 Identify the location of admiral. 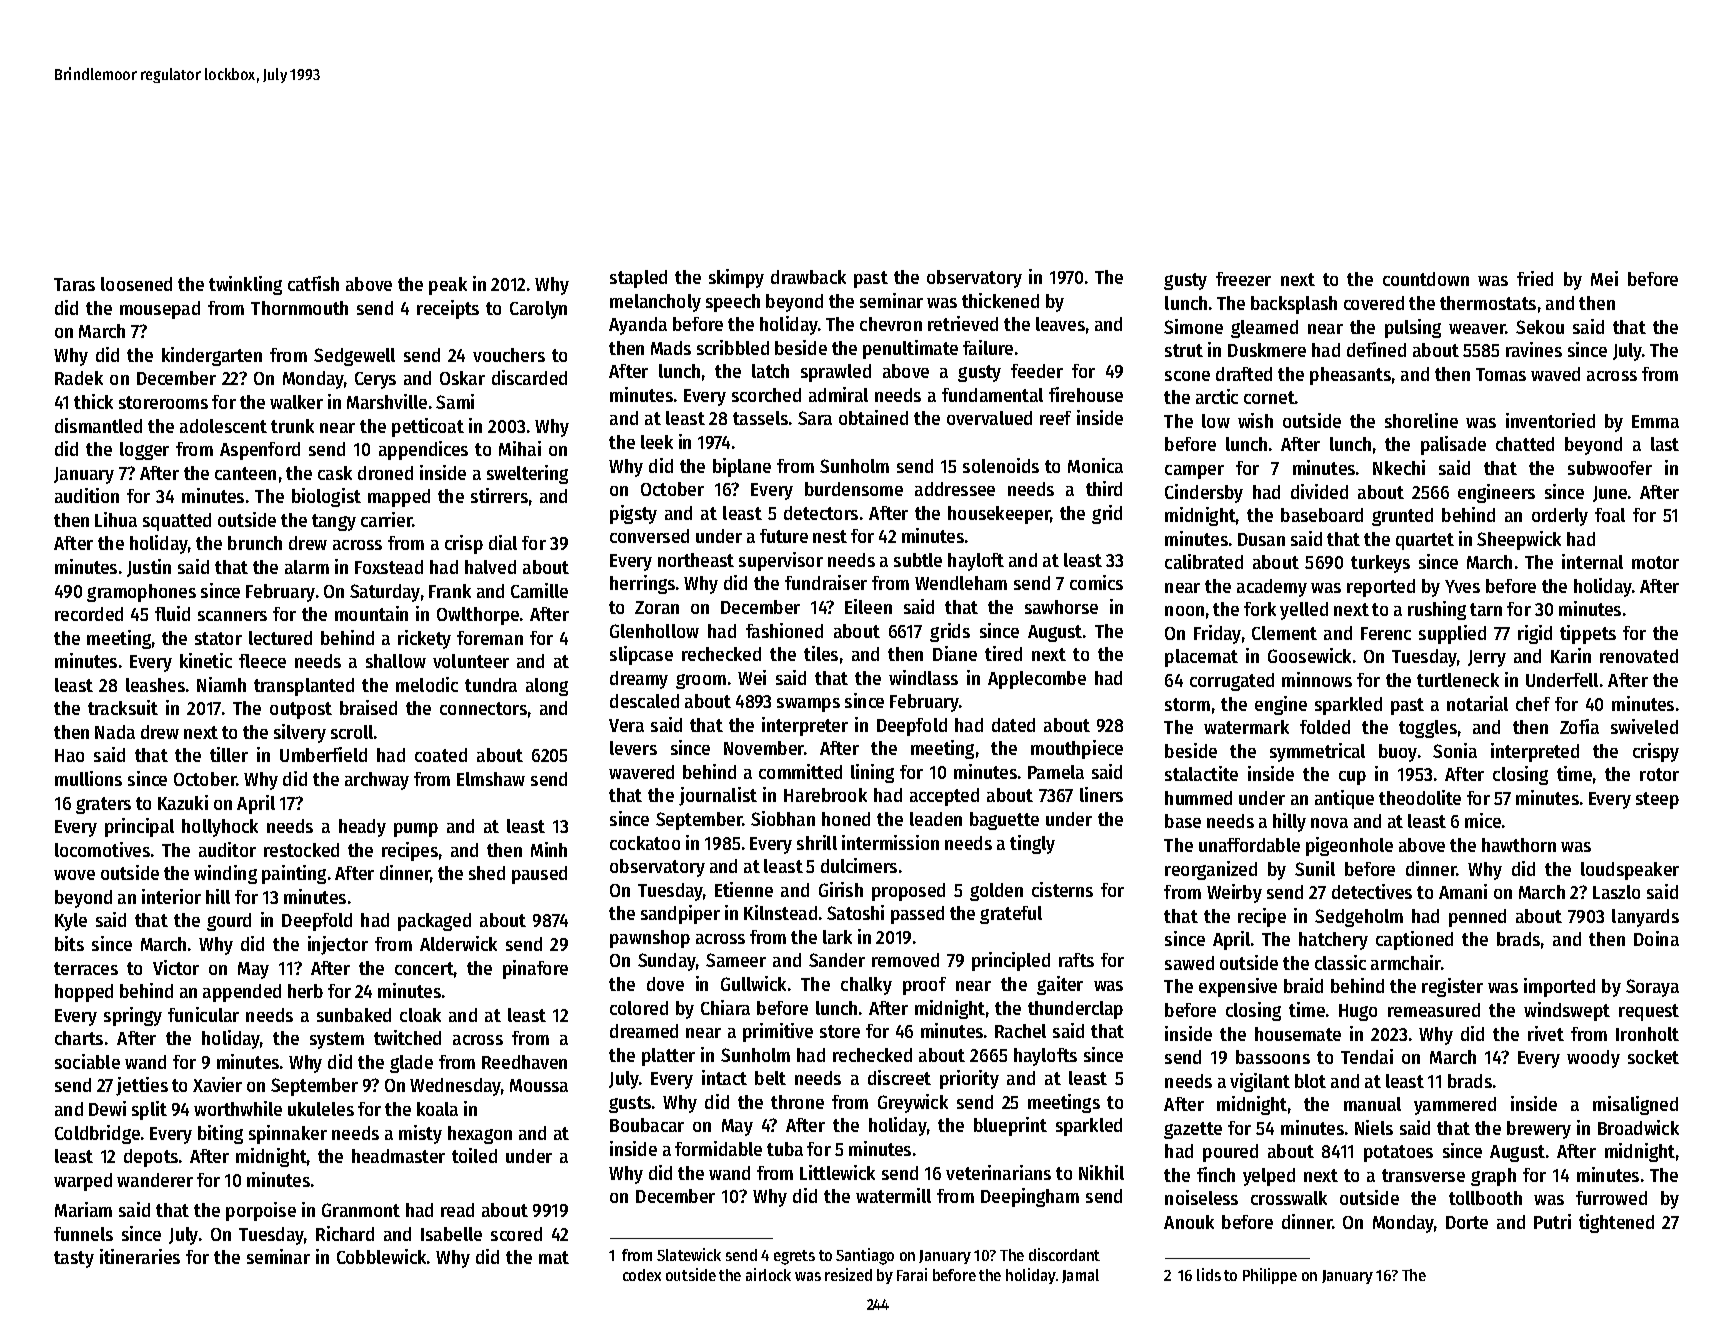
(838, 394).
